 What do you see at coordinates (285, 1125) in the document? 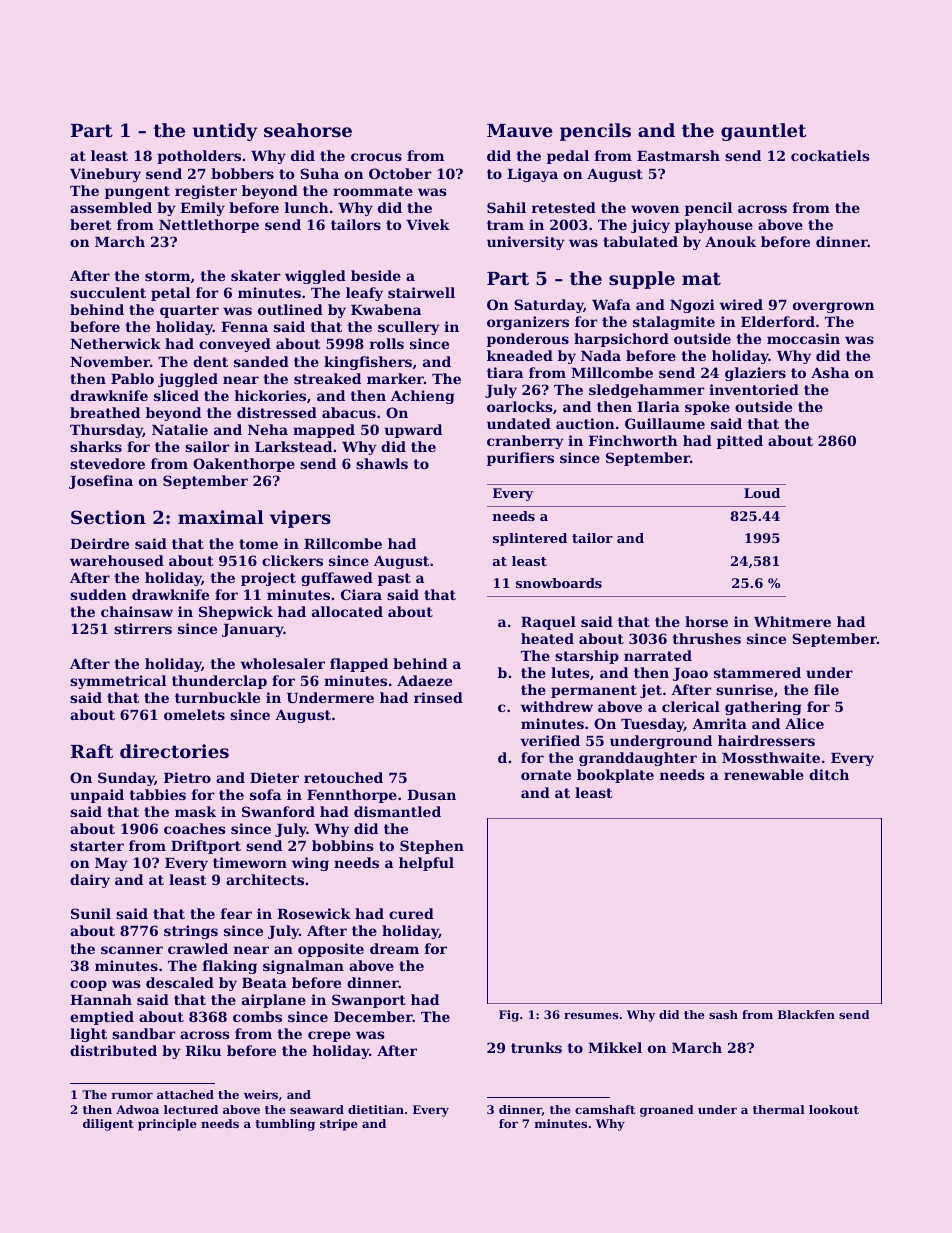
I see `tumbling` at bounding box center [285, 1125].
